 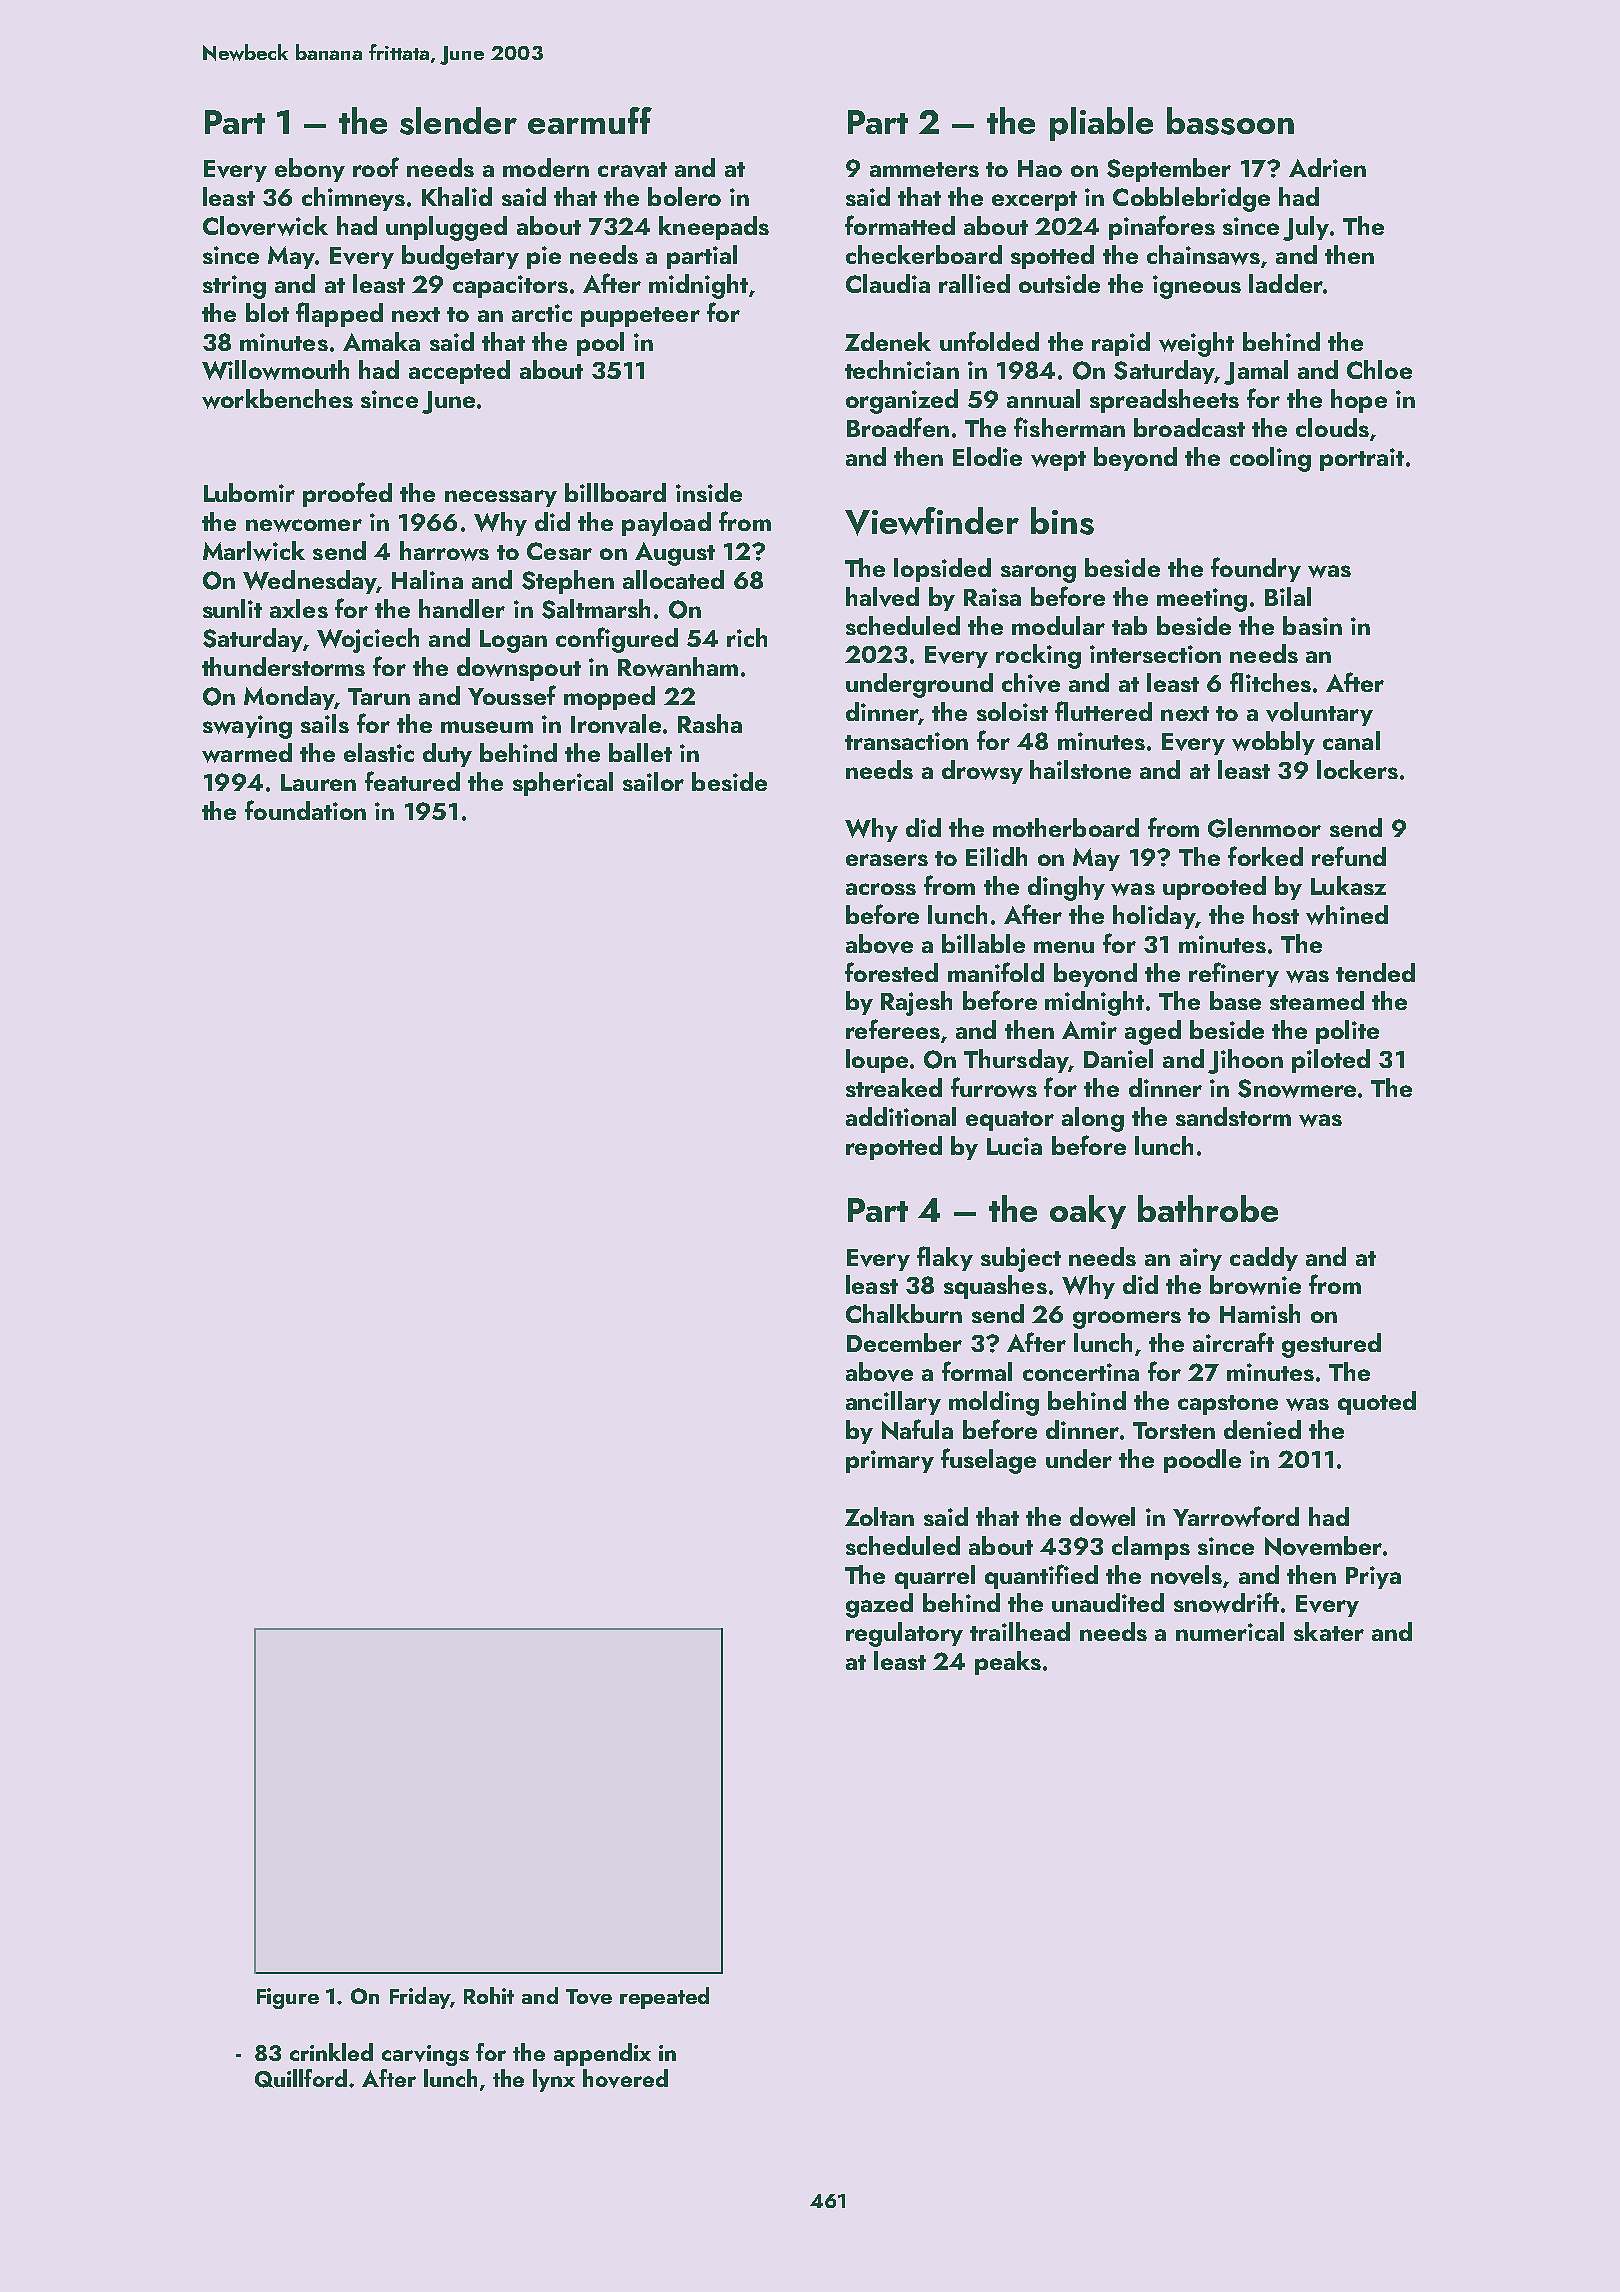 I want to click on meeting, so click(x=1202, y=600).
